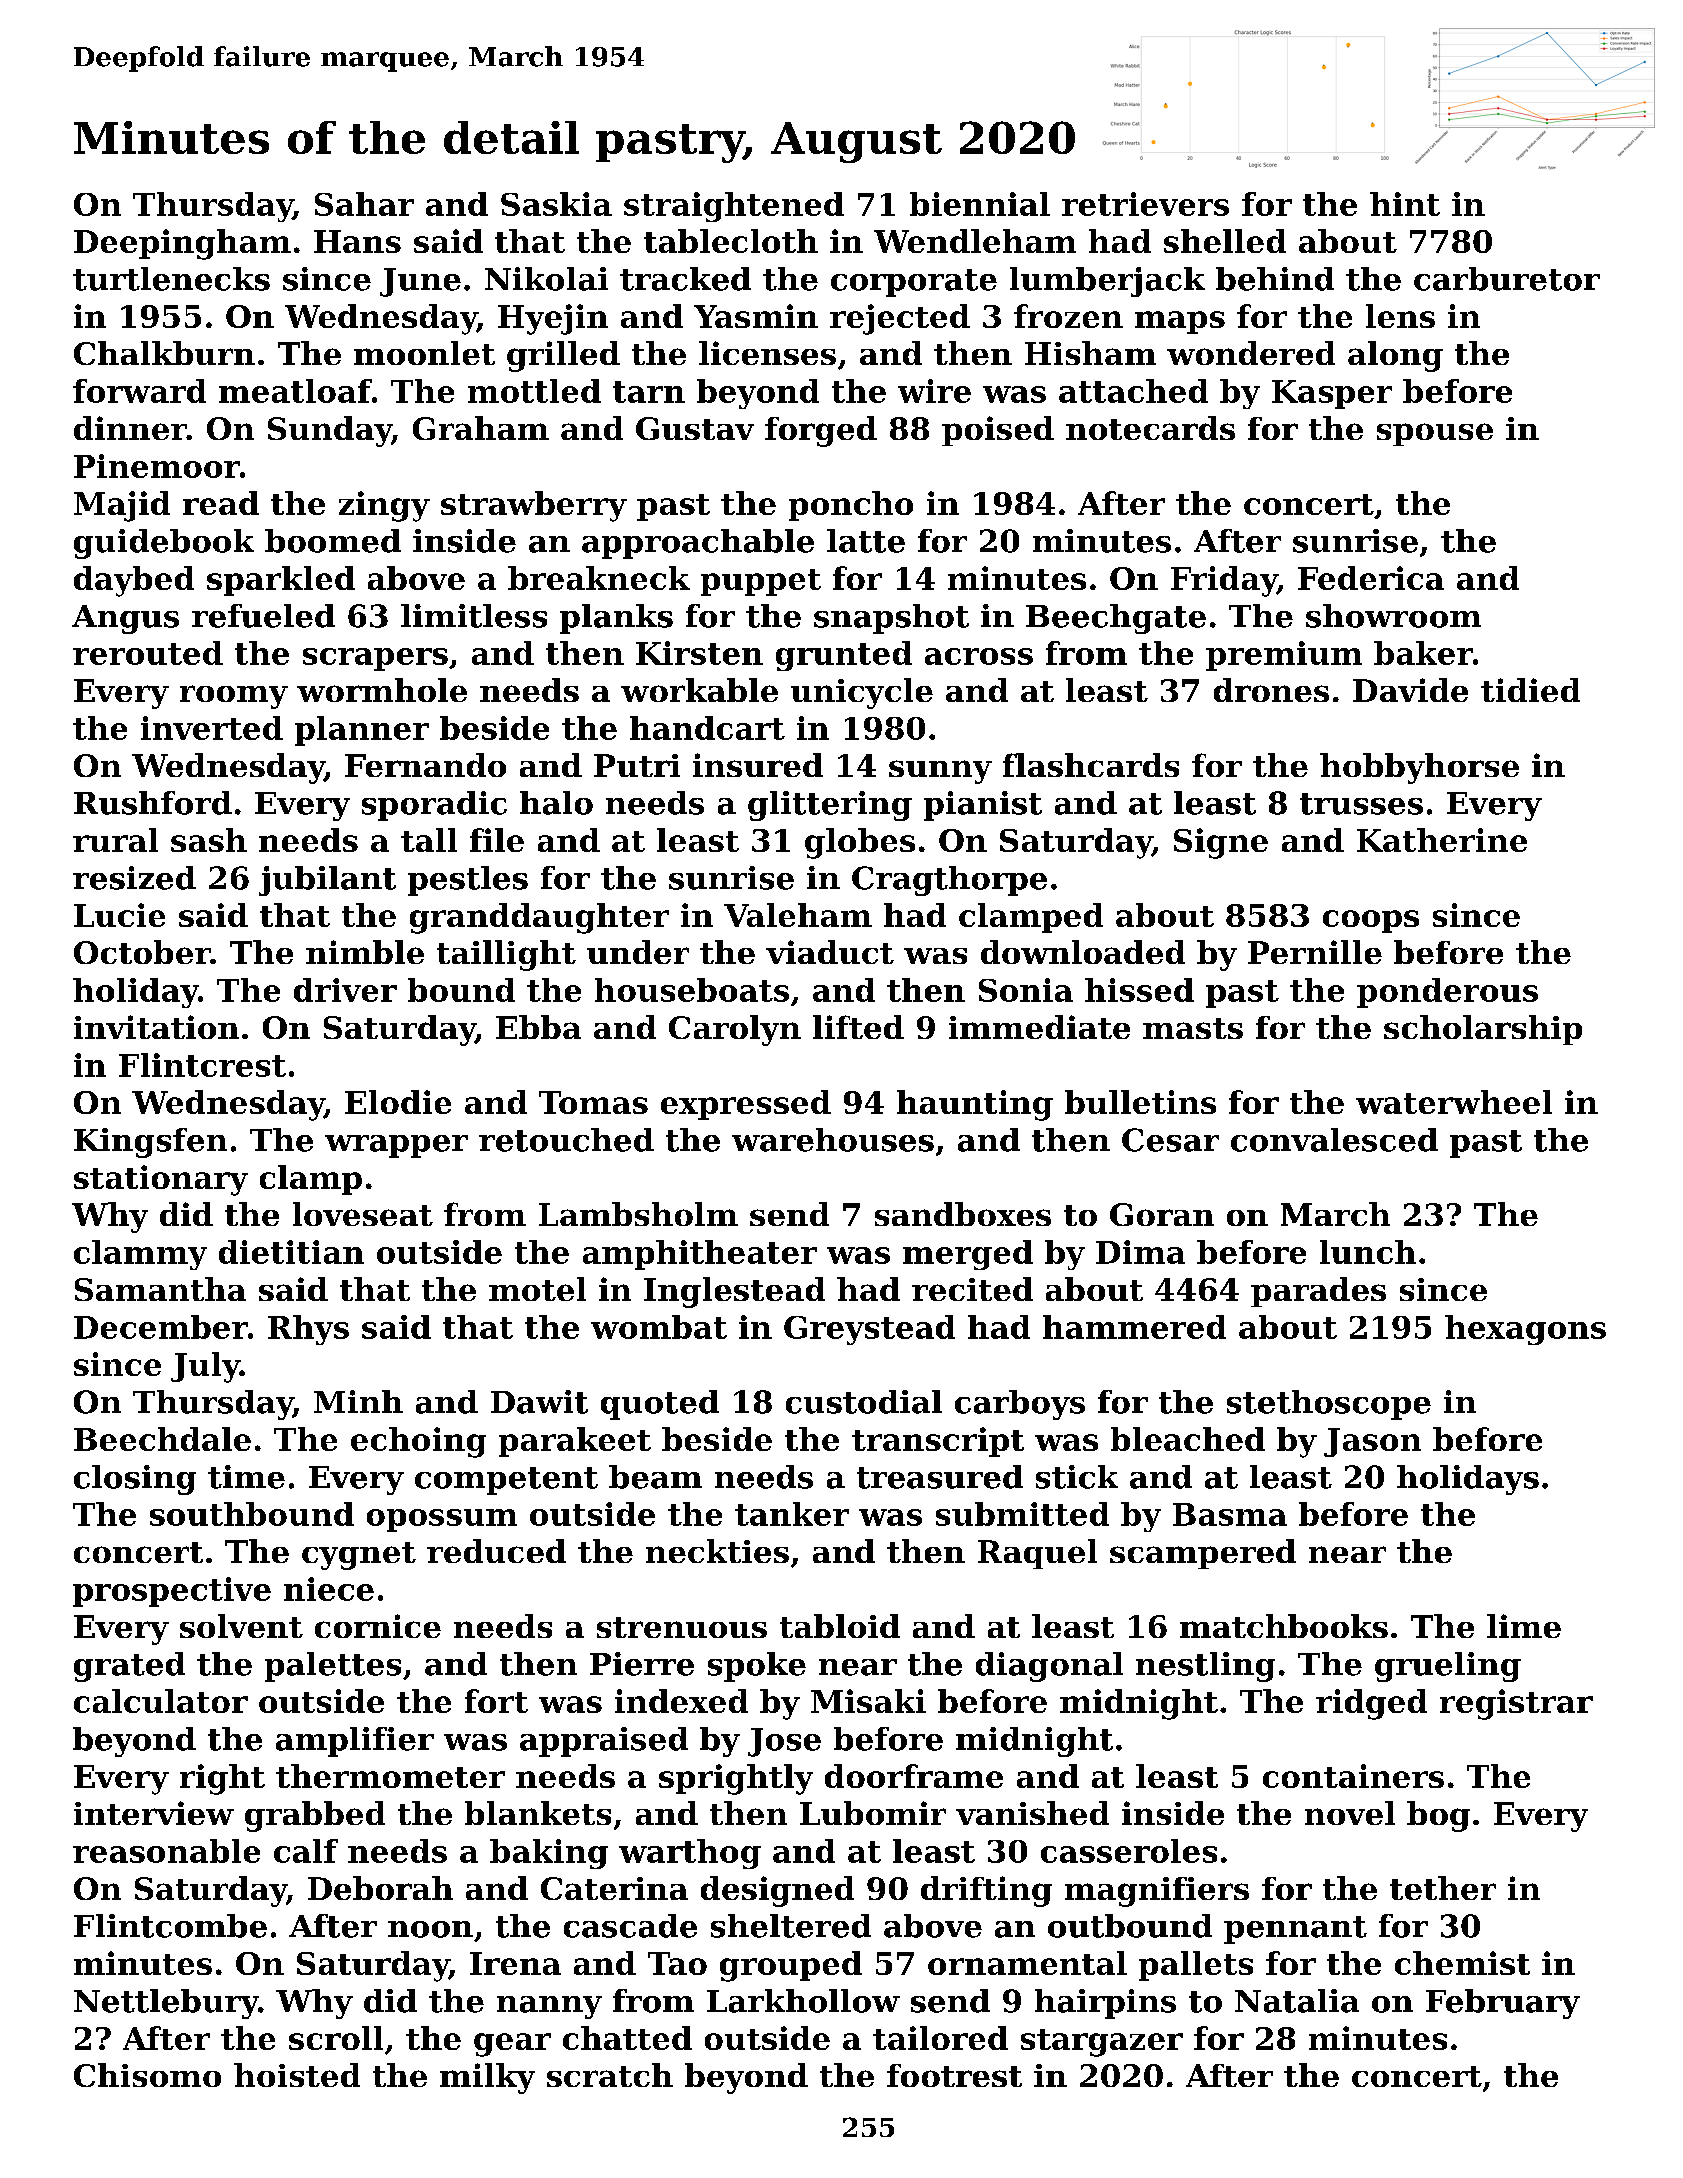 The image size is (1683, 2178). Describe the element at coordinates (1162, 1214) in the screenshot. I see `Goran` at that location.
